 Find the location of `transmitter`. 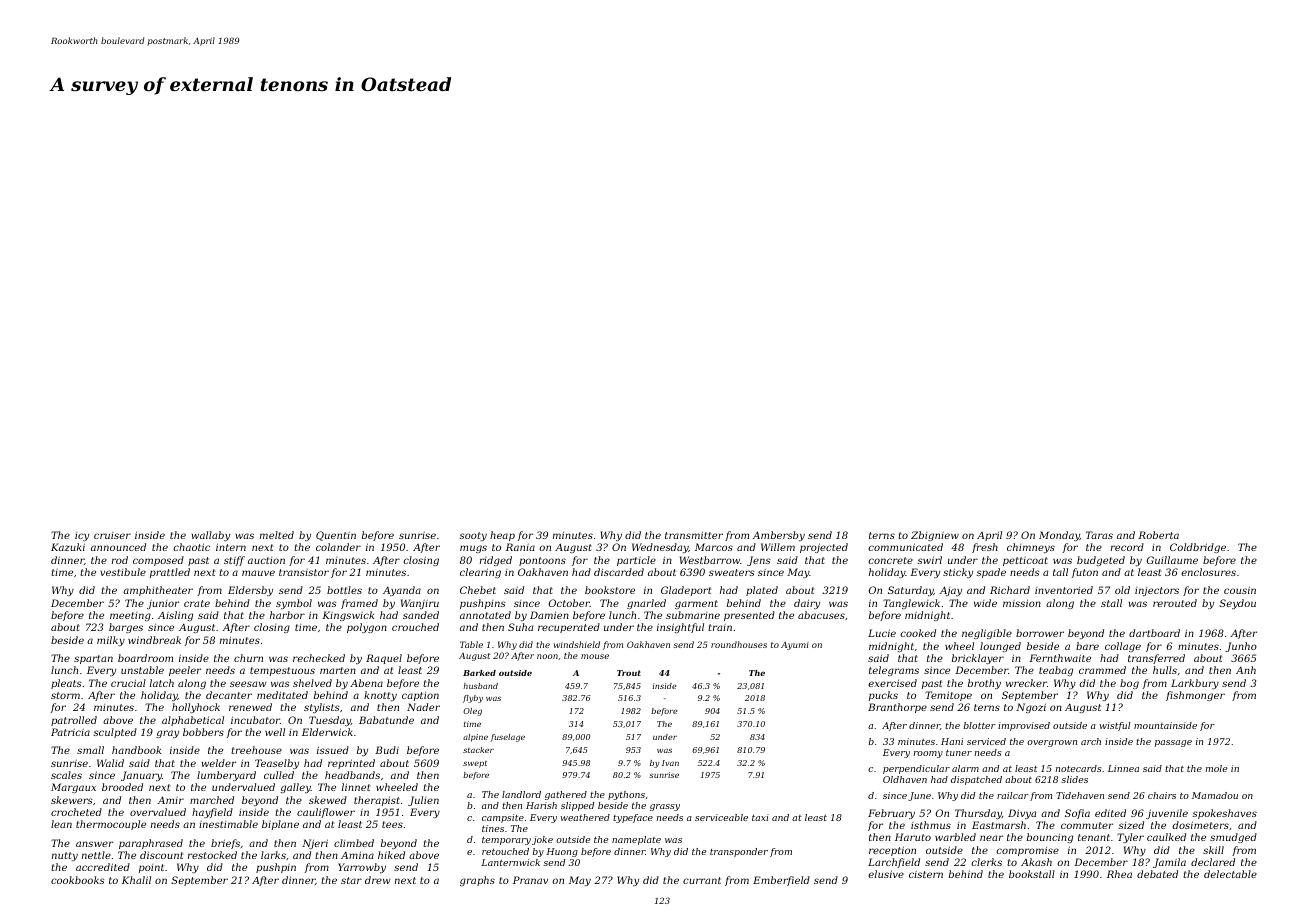

transmitter is located at coordinates (694, 535).
